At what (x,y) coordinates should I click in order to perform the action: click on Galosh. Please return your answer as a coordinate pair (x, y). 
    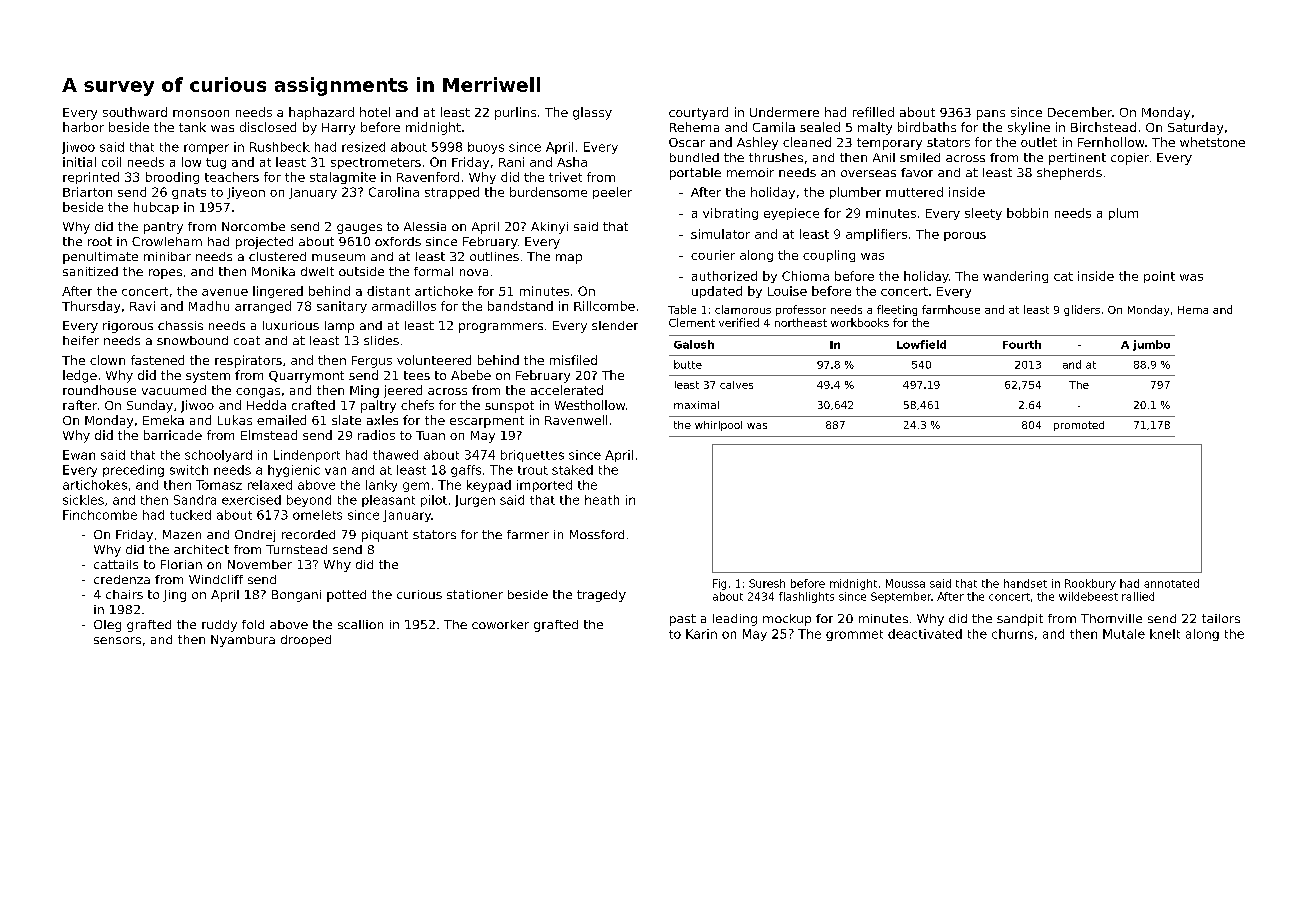
    Looking at the image, I should click on (694, 344).
